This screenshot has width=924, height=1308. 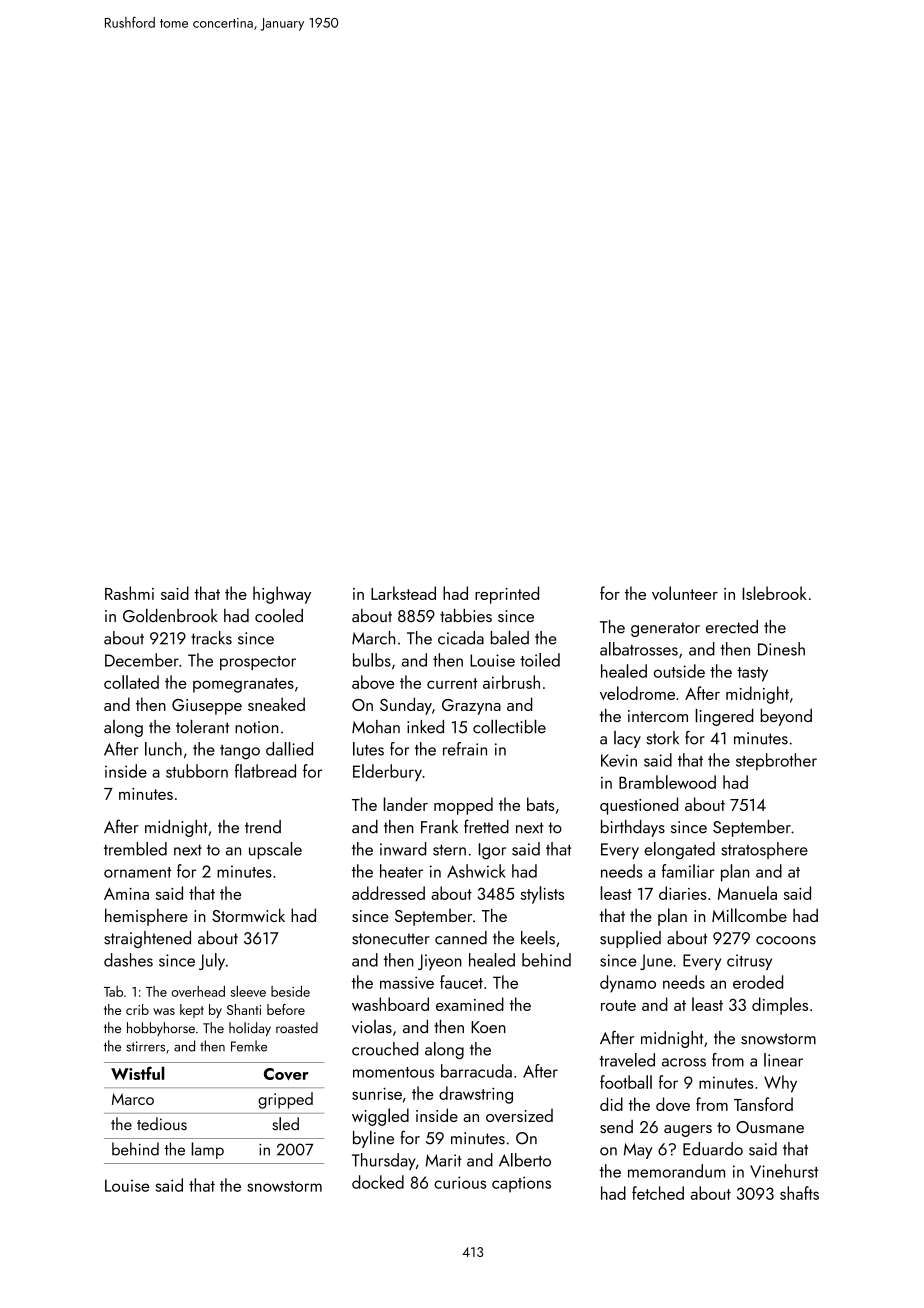 What do you see at coordinates (249, 1046) in the screenshot?
I see `Femke` at bounding box center [249, 1046].
